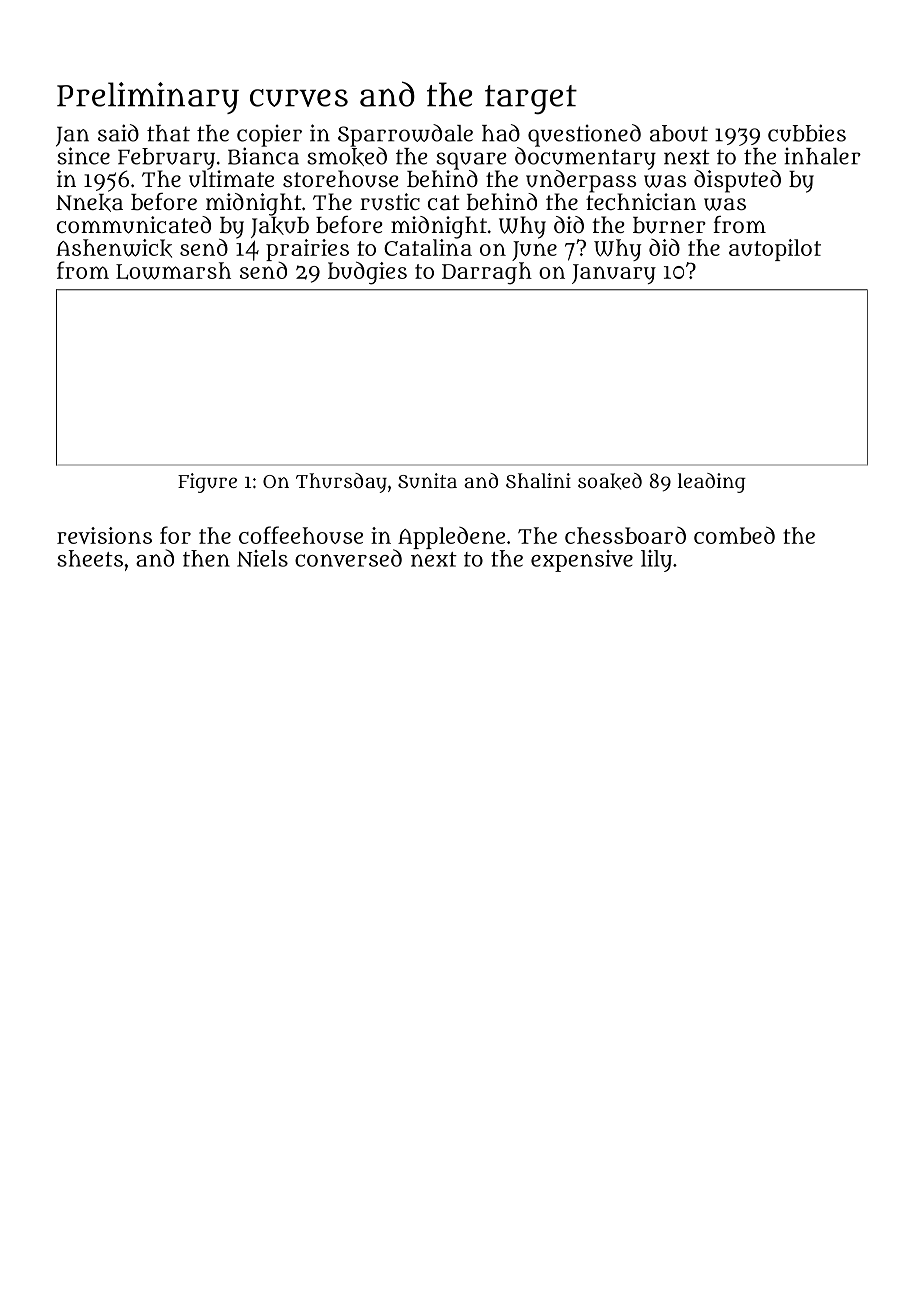 The image size is (924, 1308). What do you see at coordinates (734, 535) in the document?
I see `combed` at bounding box center [734, 535].
